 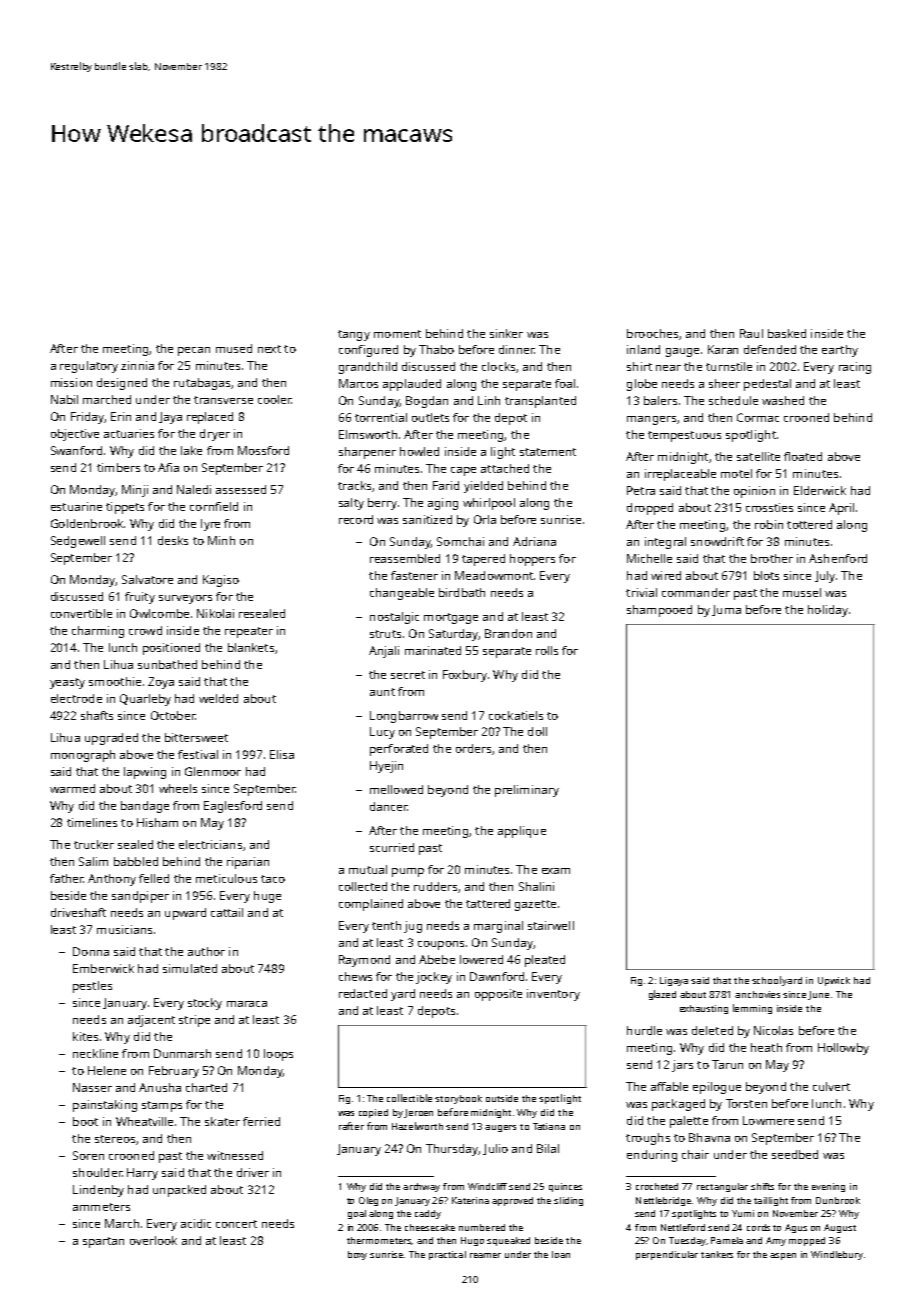 I want to click on Bogdan, so click(x=427, y=402).
